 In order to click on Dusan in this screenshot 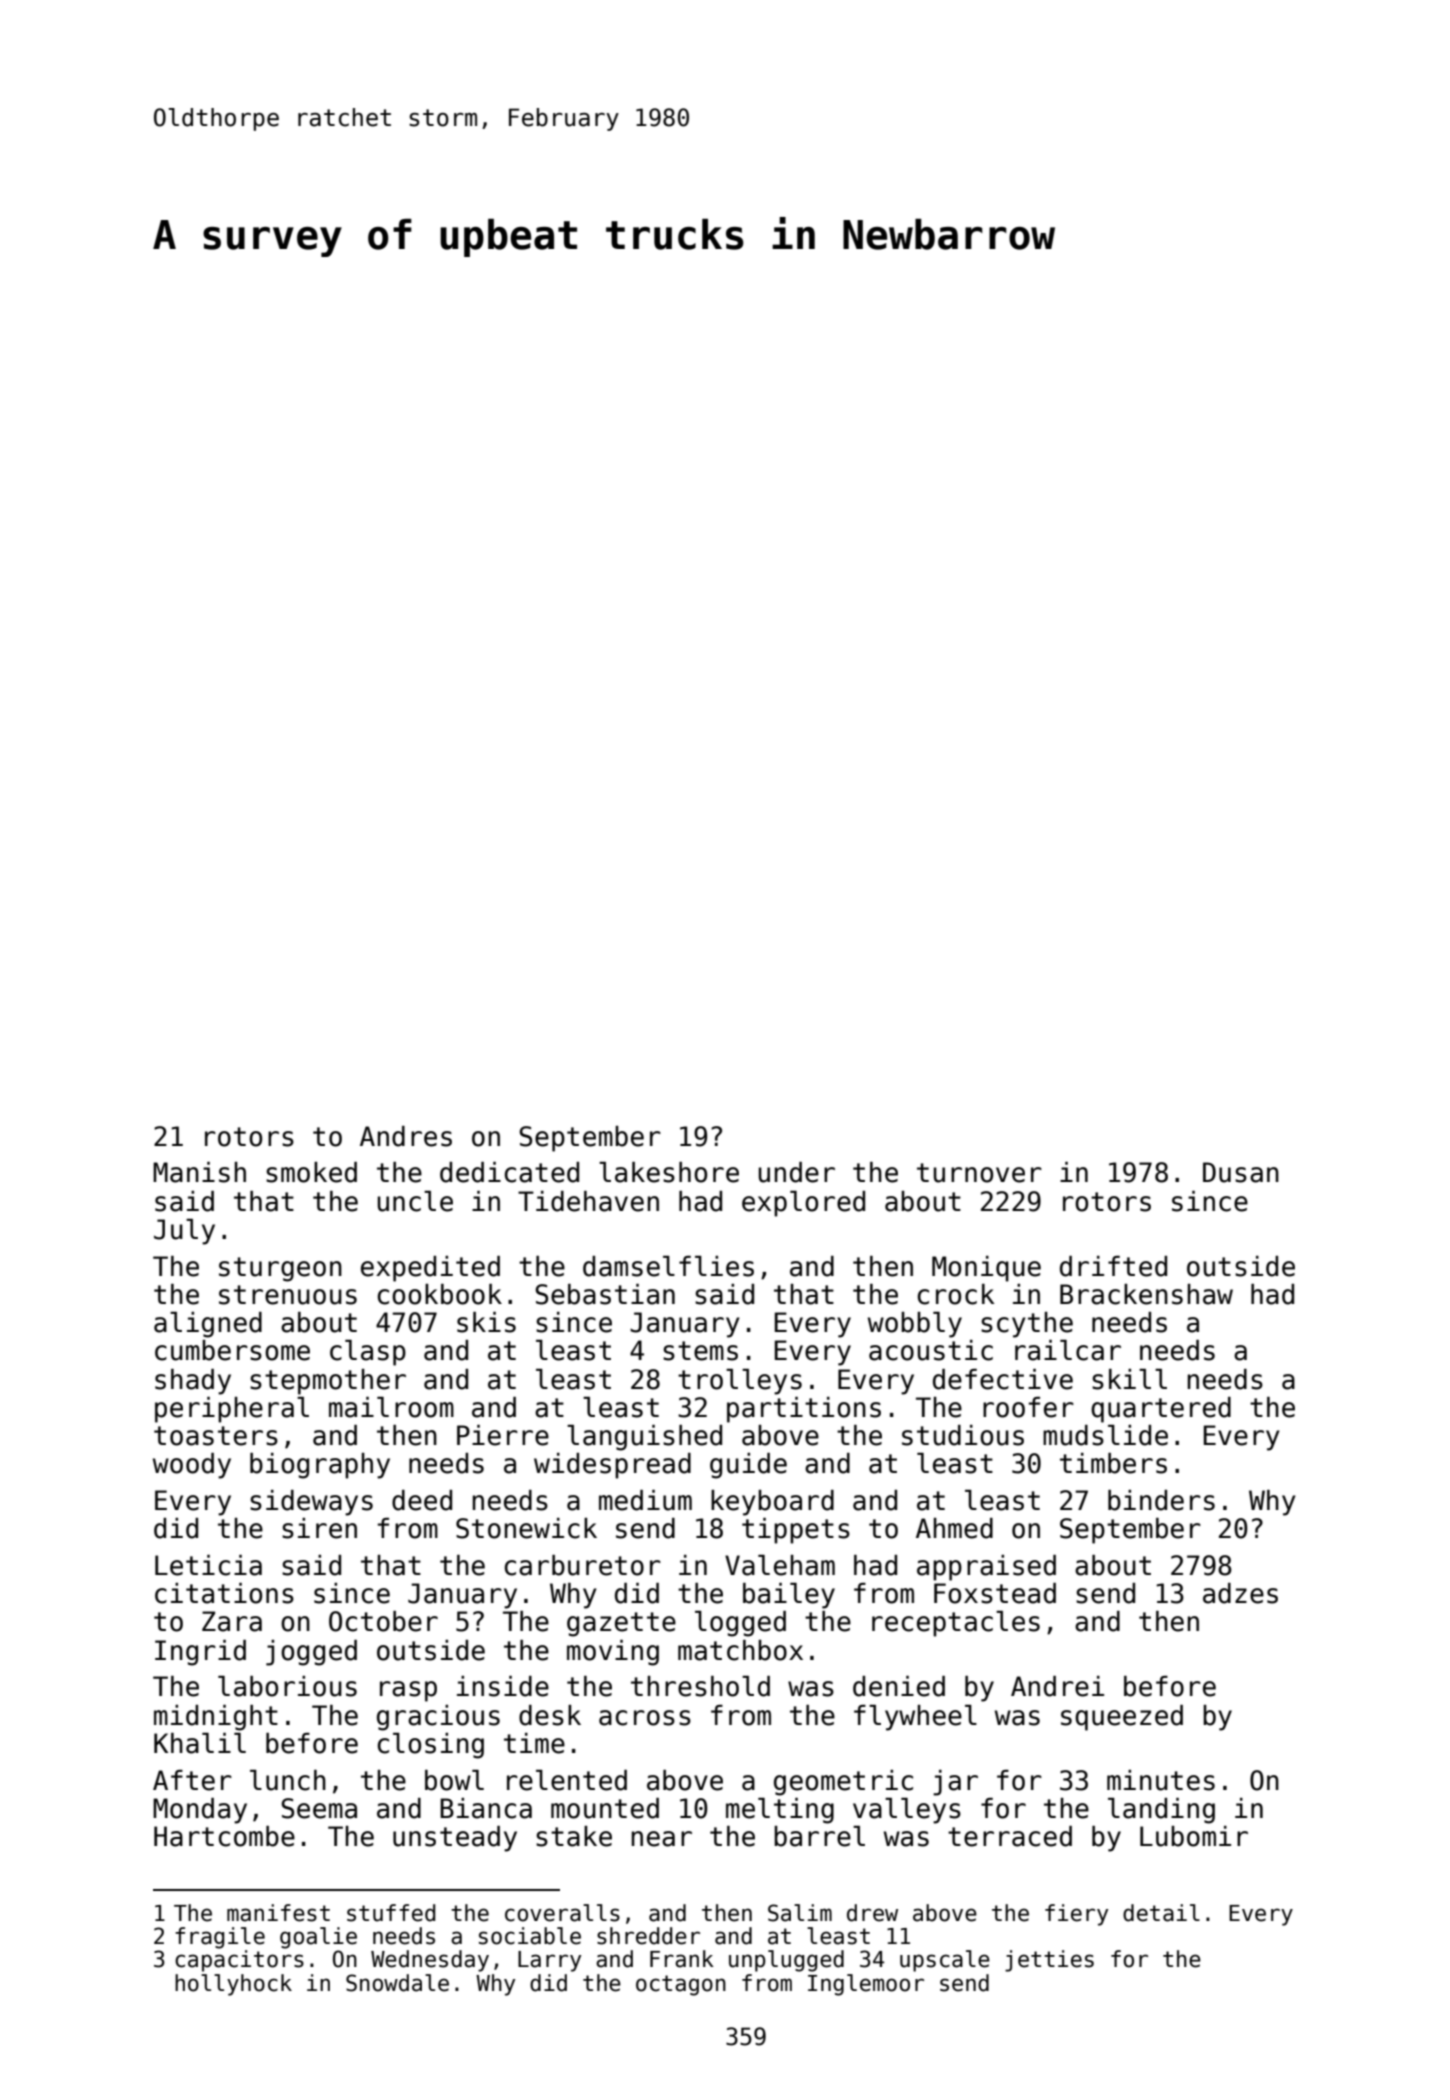, I will do `click(1241, 1172)`.
